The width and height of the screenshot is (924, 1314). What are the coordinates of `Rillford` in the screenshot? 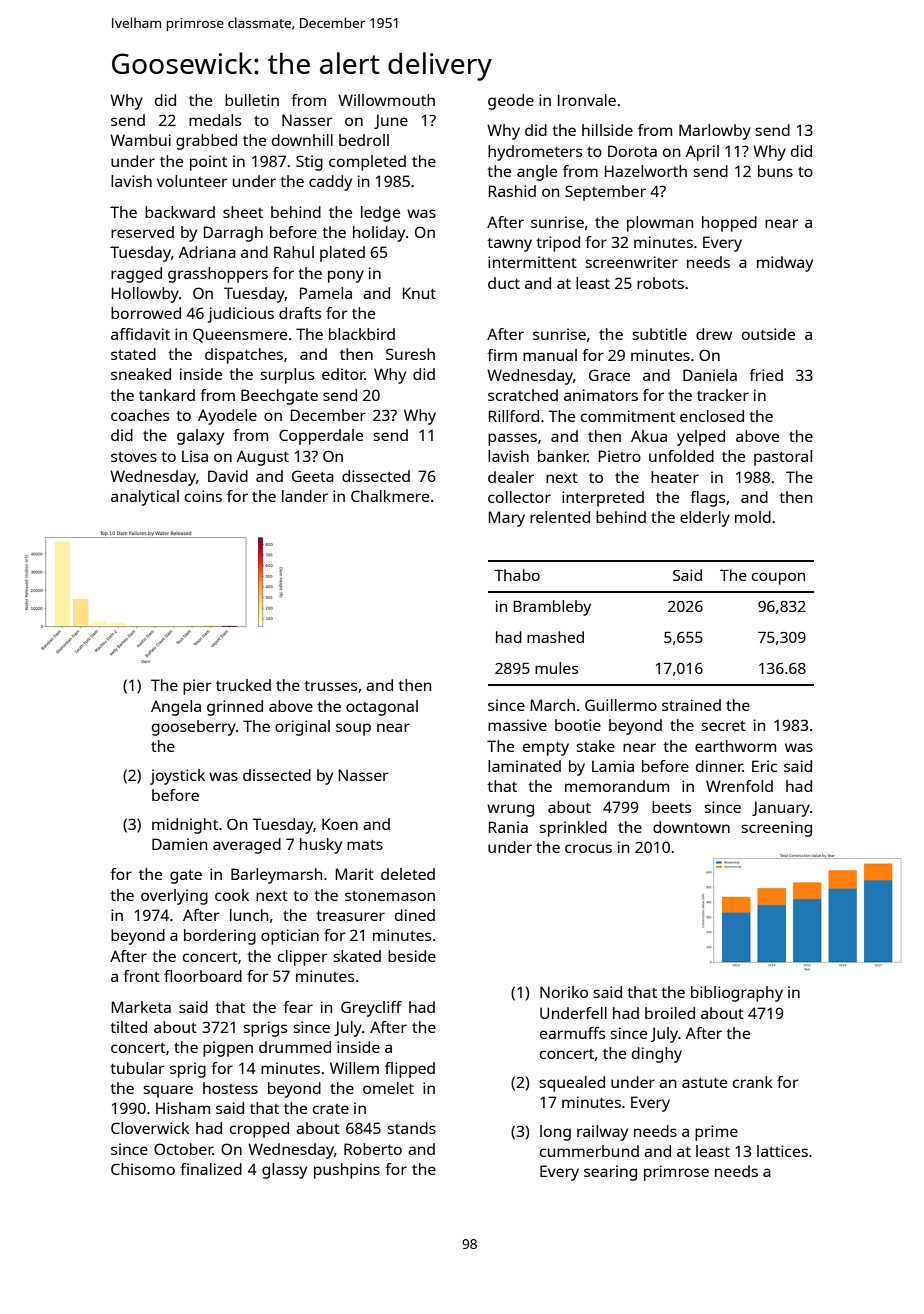 It's located at (514, 416).
